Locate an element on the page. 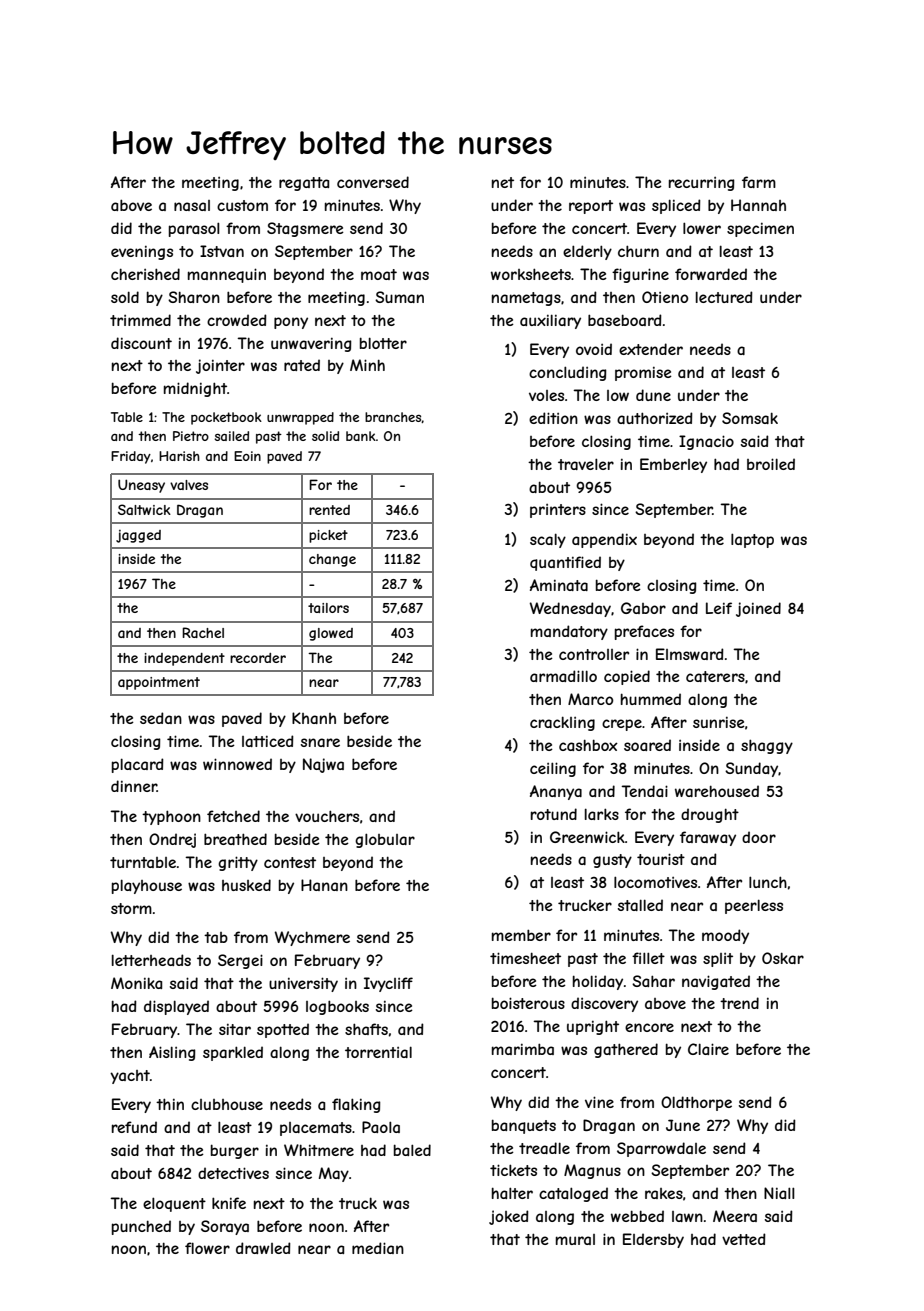 This page has width=924, height=1311. detectives is located at coordinates (233, 1173).
